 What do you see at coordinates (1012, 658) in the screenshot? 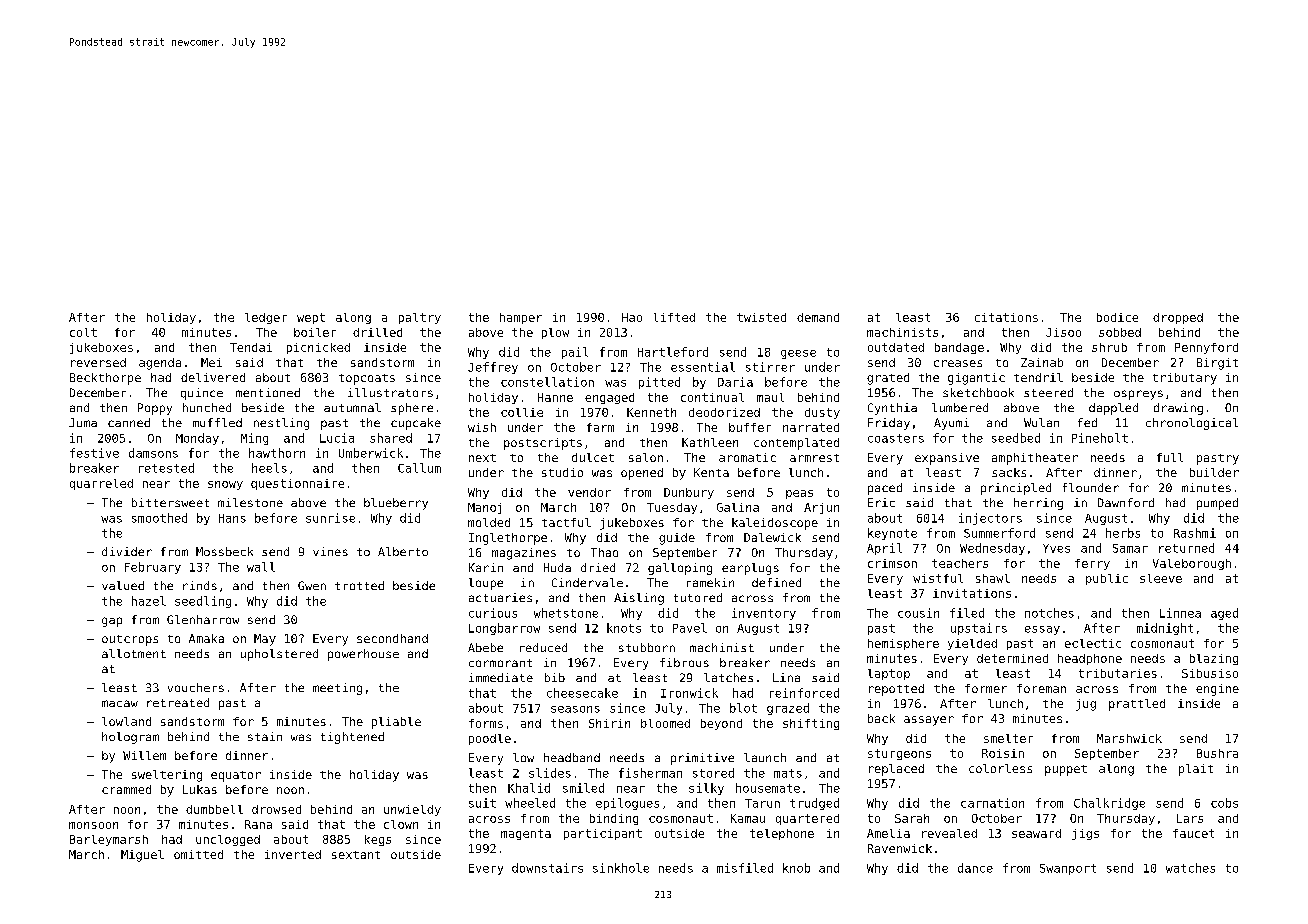
I see `determined` at bounding box center [1012, 658].
